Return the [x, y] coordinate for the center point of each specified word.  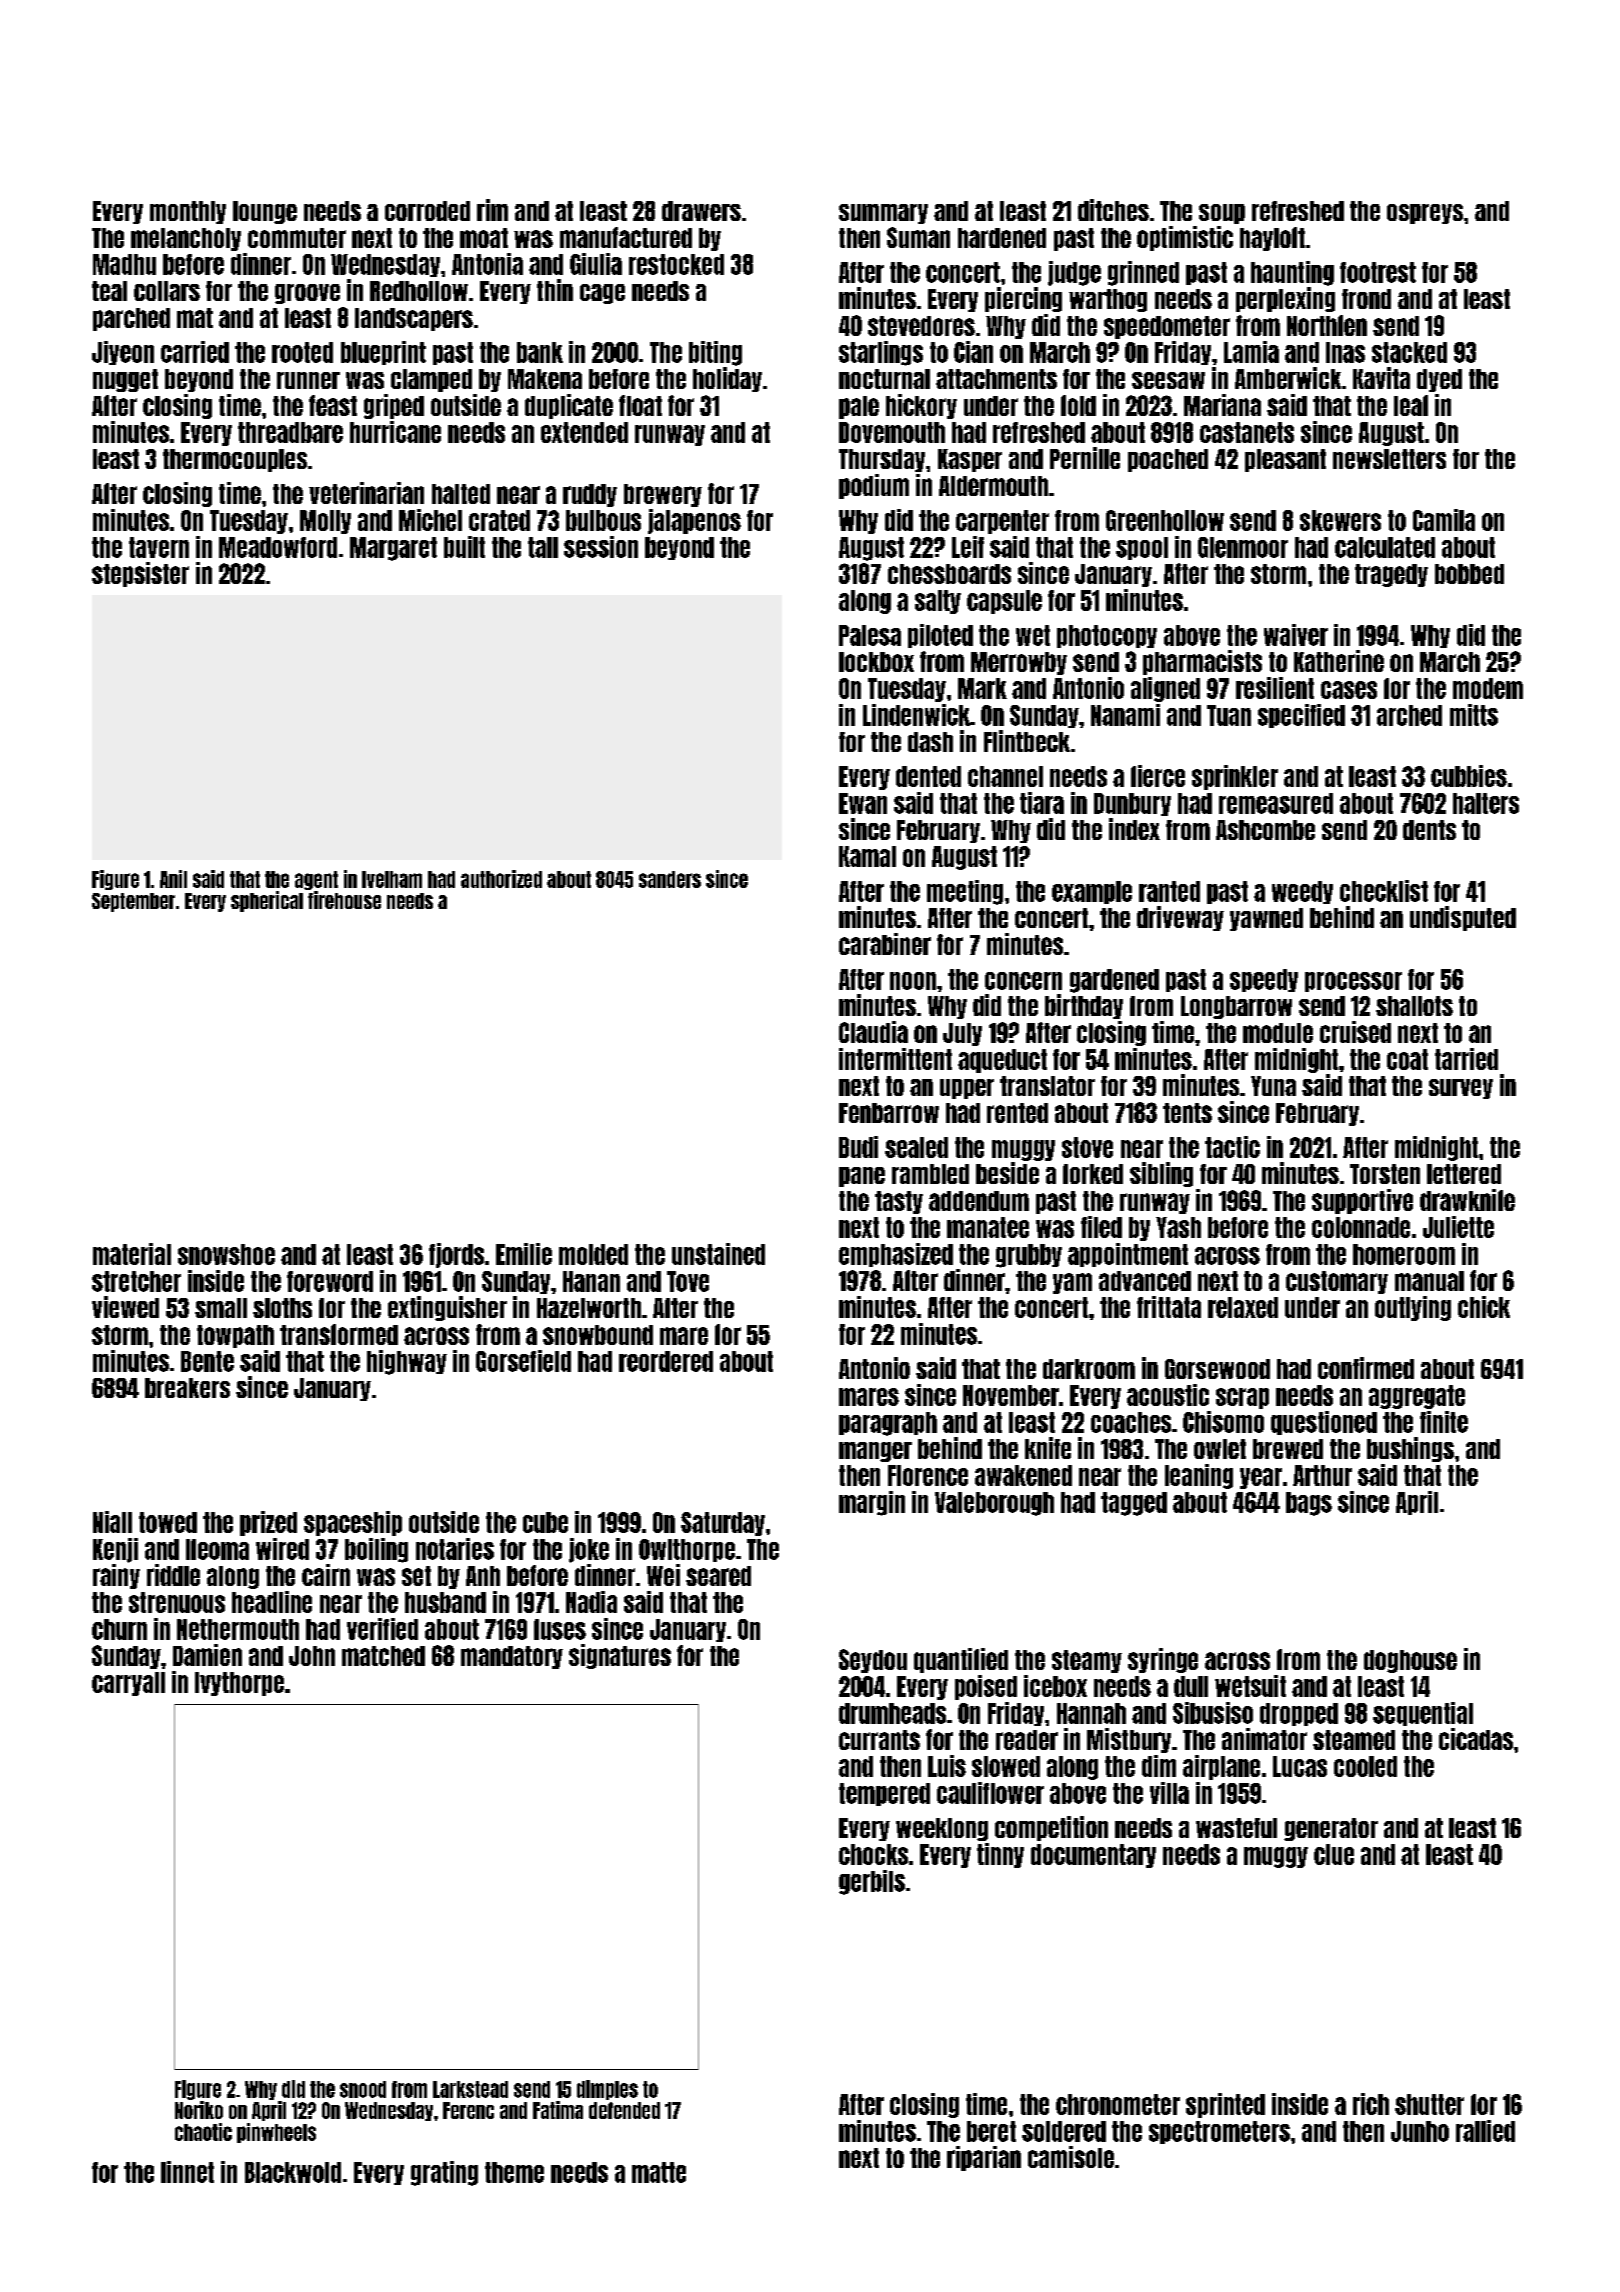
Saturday [723, 1524]
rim [492, 210]
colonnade [1361, 1227]
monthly [188, 212]
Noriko [199, 2110]
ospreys [1425, 214]
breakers [187, 1388]
